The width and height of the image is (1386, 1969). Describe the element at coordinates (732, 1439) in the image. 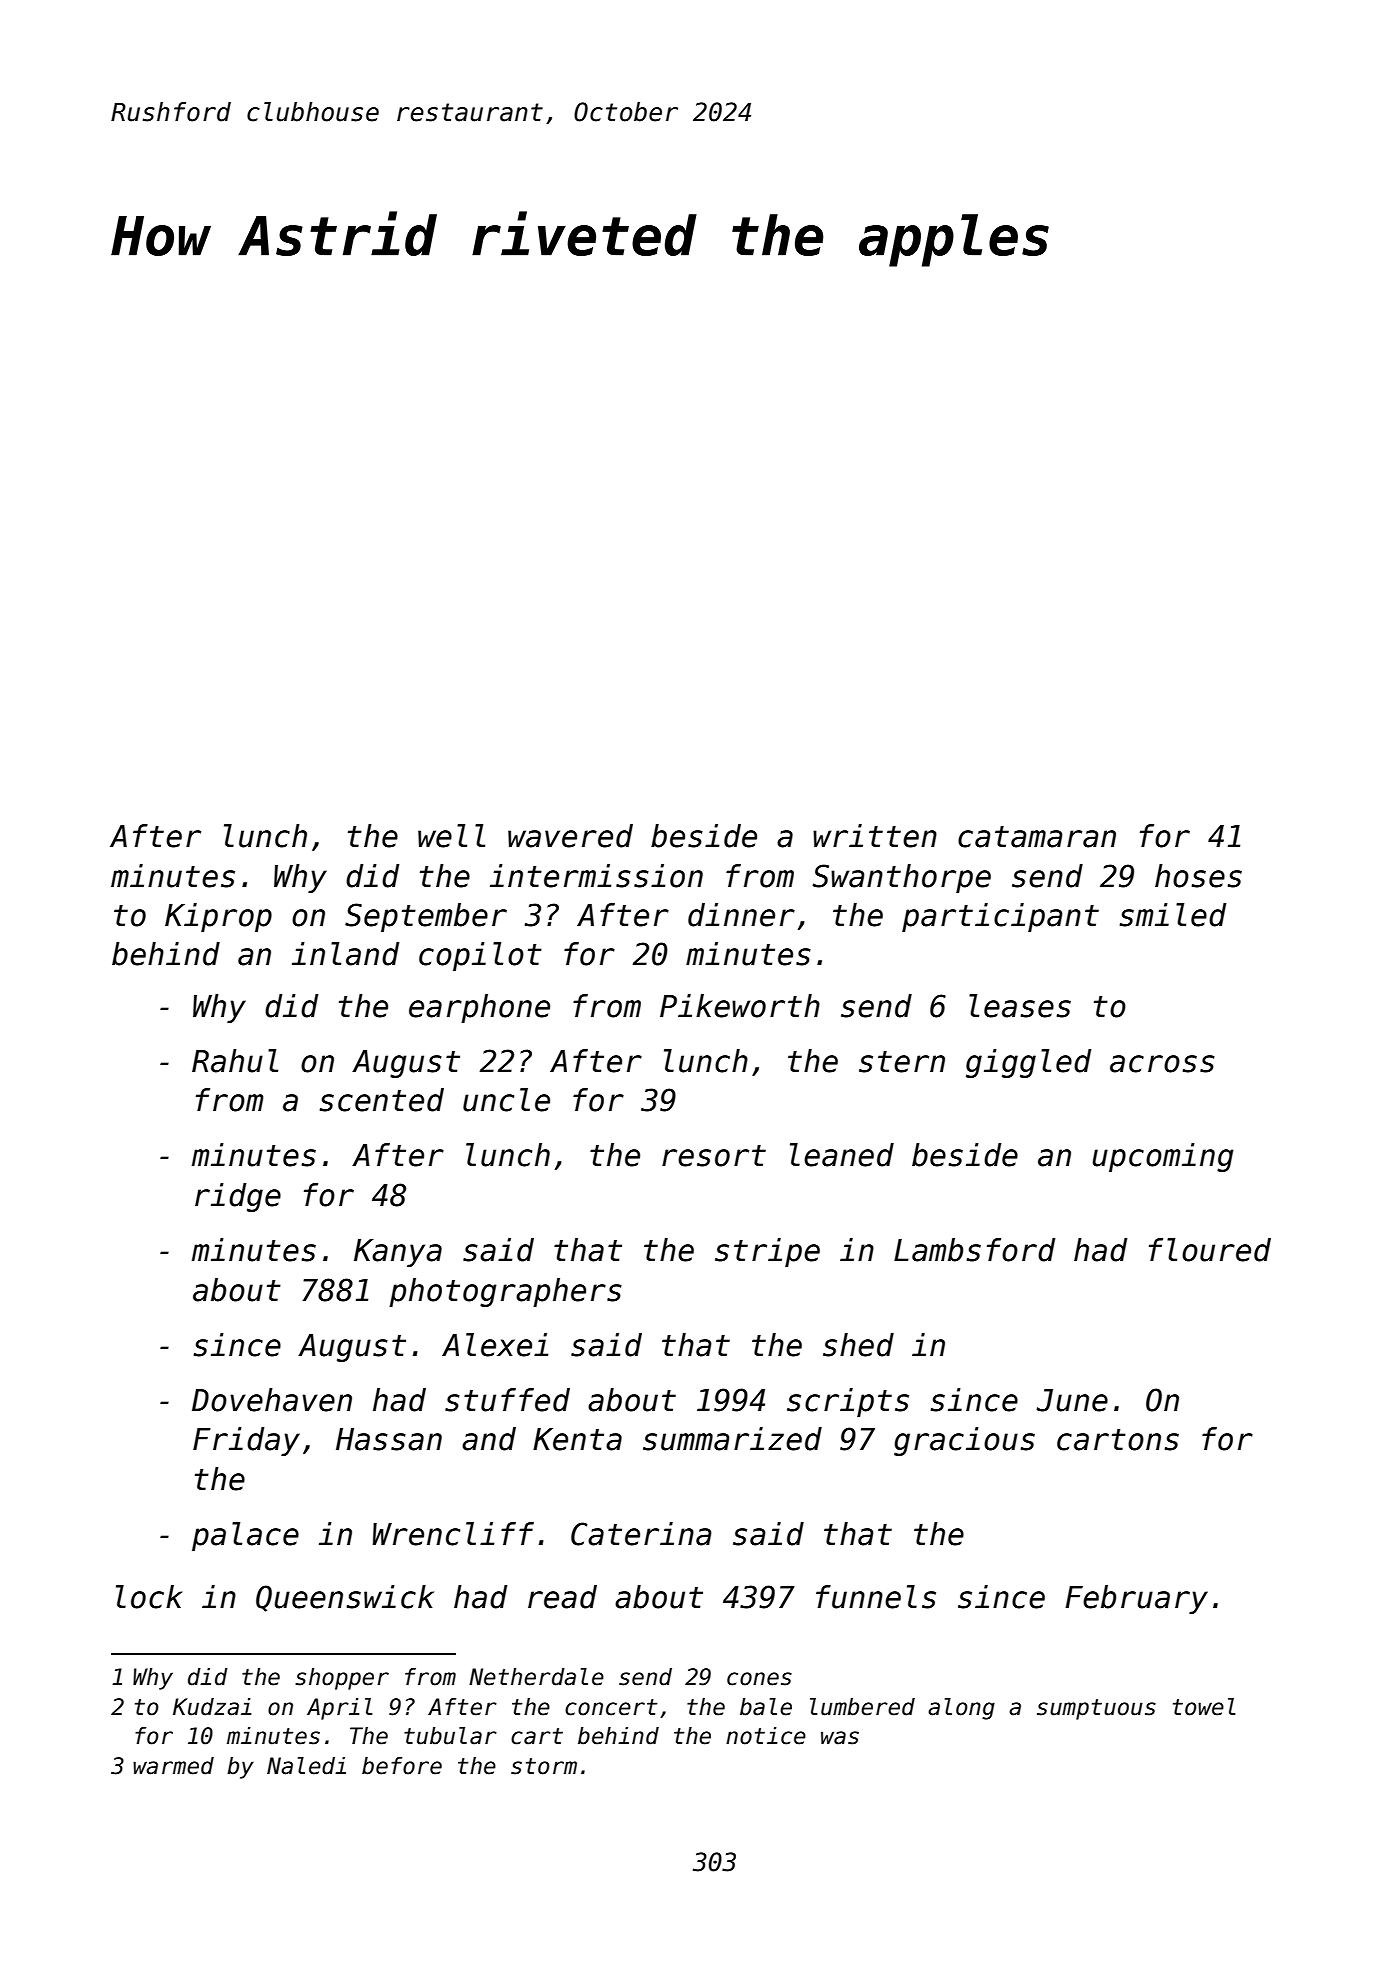

I see `summarized` at that location.
